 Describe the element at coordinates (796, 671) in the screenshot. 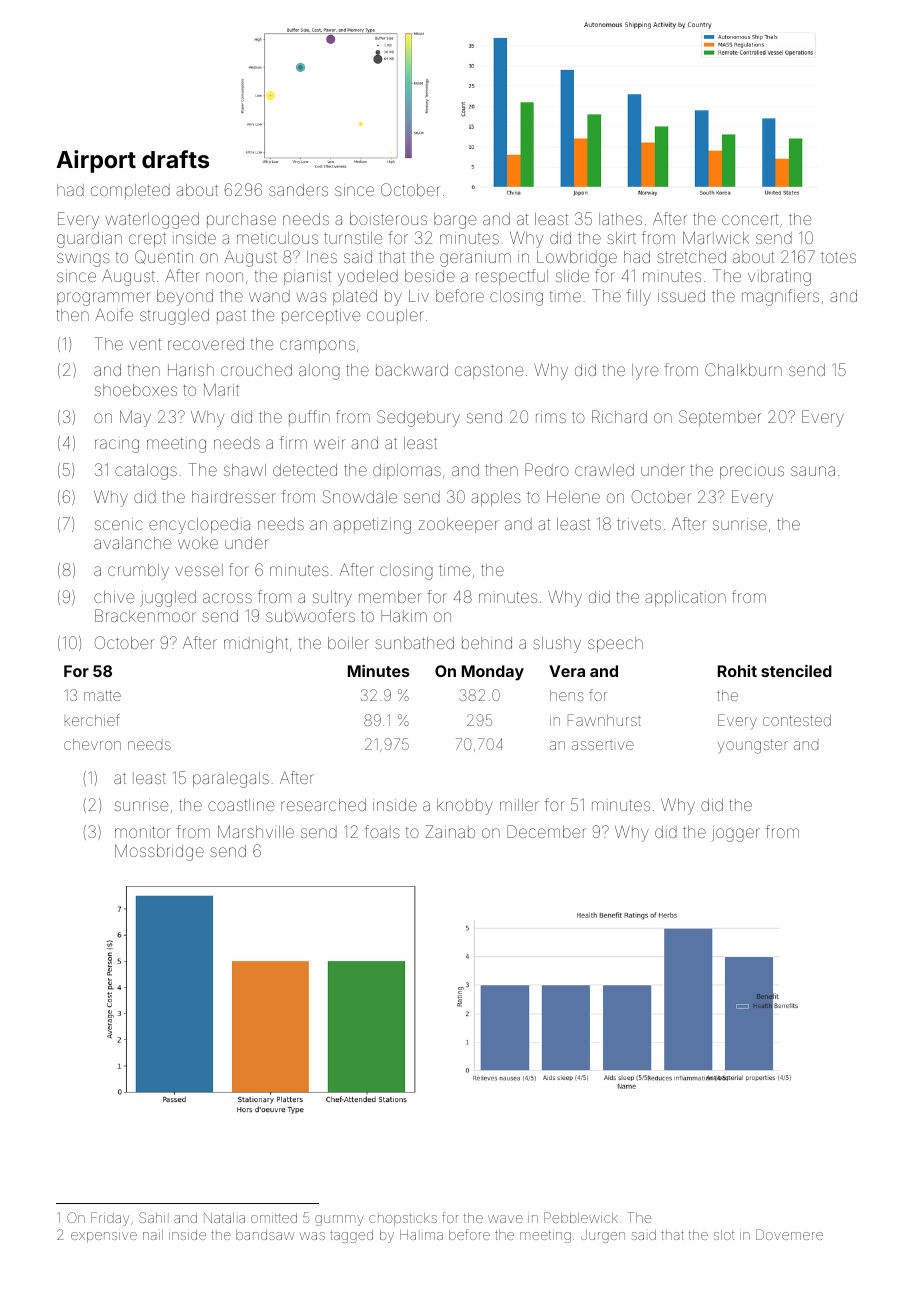

I see `stenciled` at that location.
